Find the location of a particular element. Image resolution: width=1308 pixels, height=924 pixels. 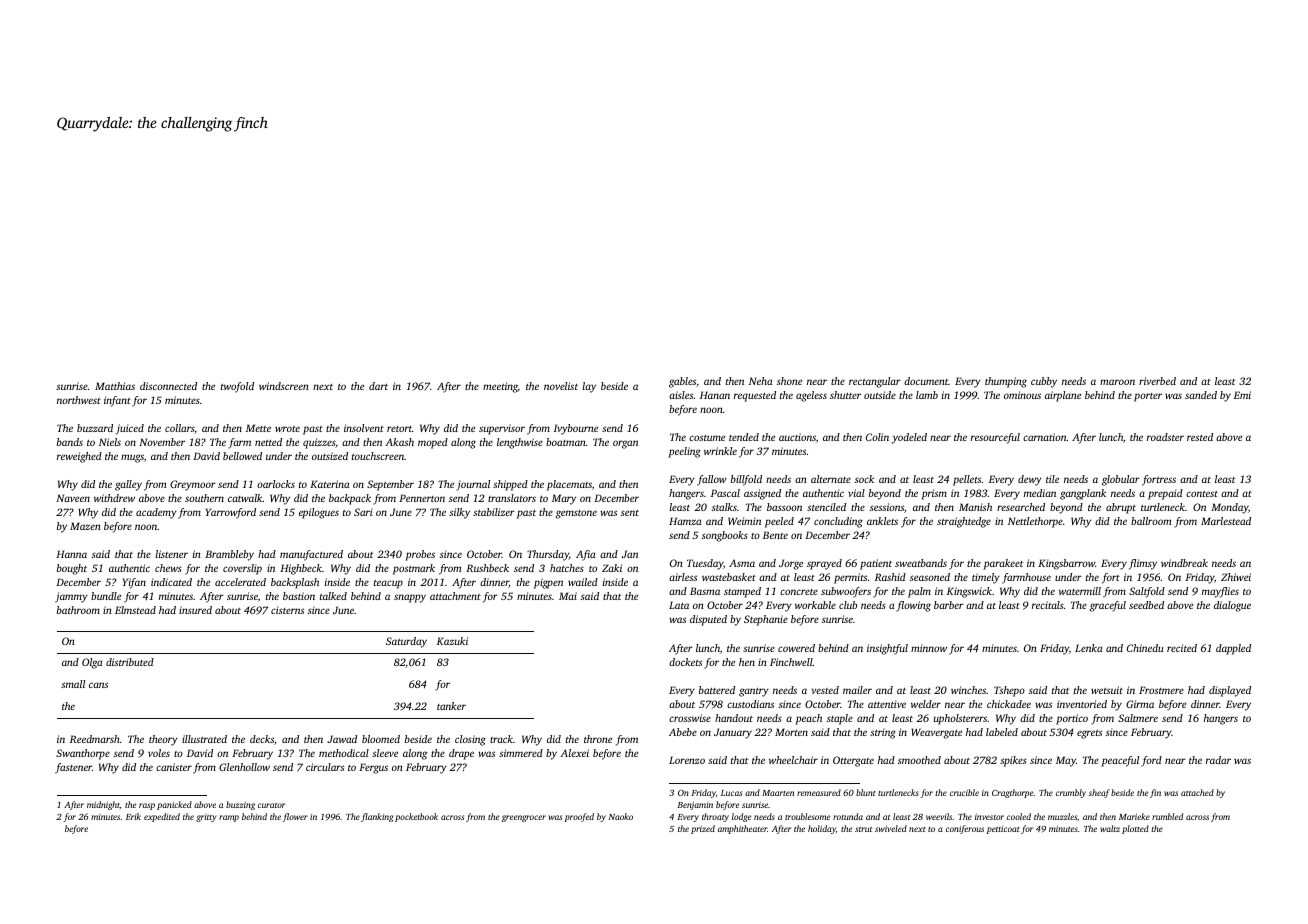

document is located at coordinates (926, 381).
